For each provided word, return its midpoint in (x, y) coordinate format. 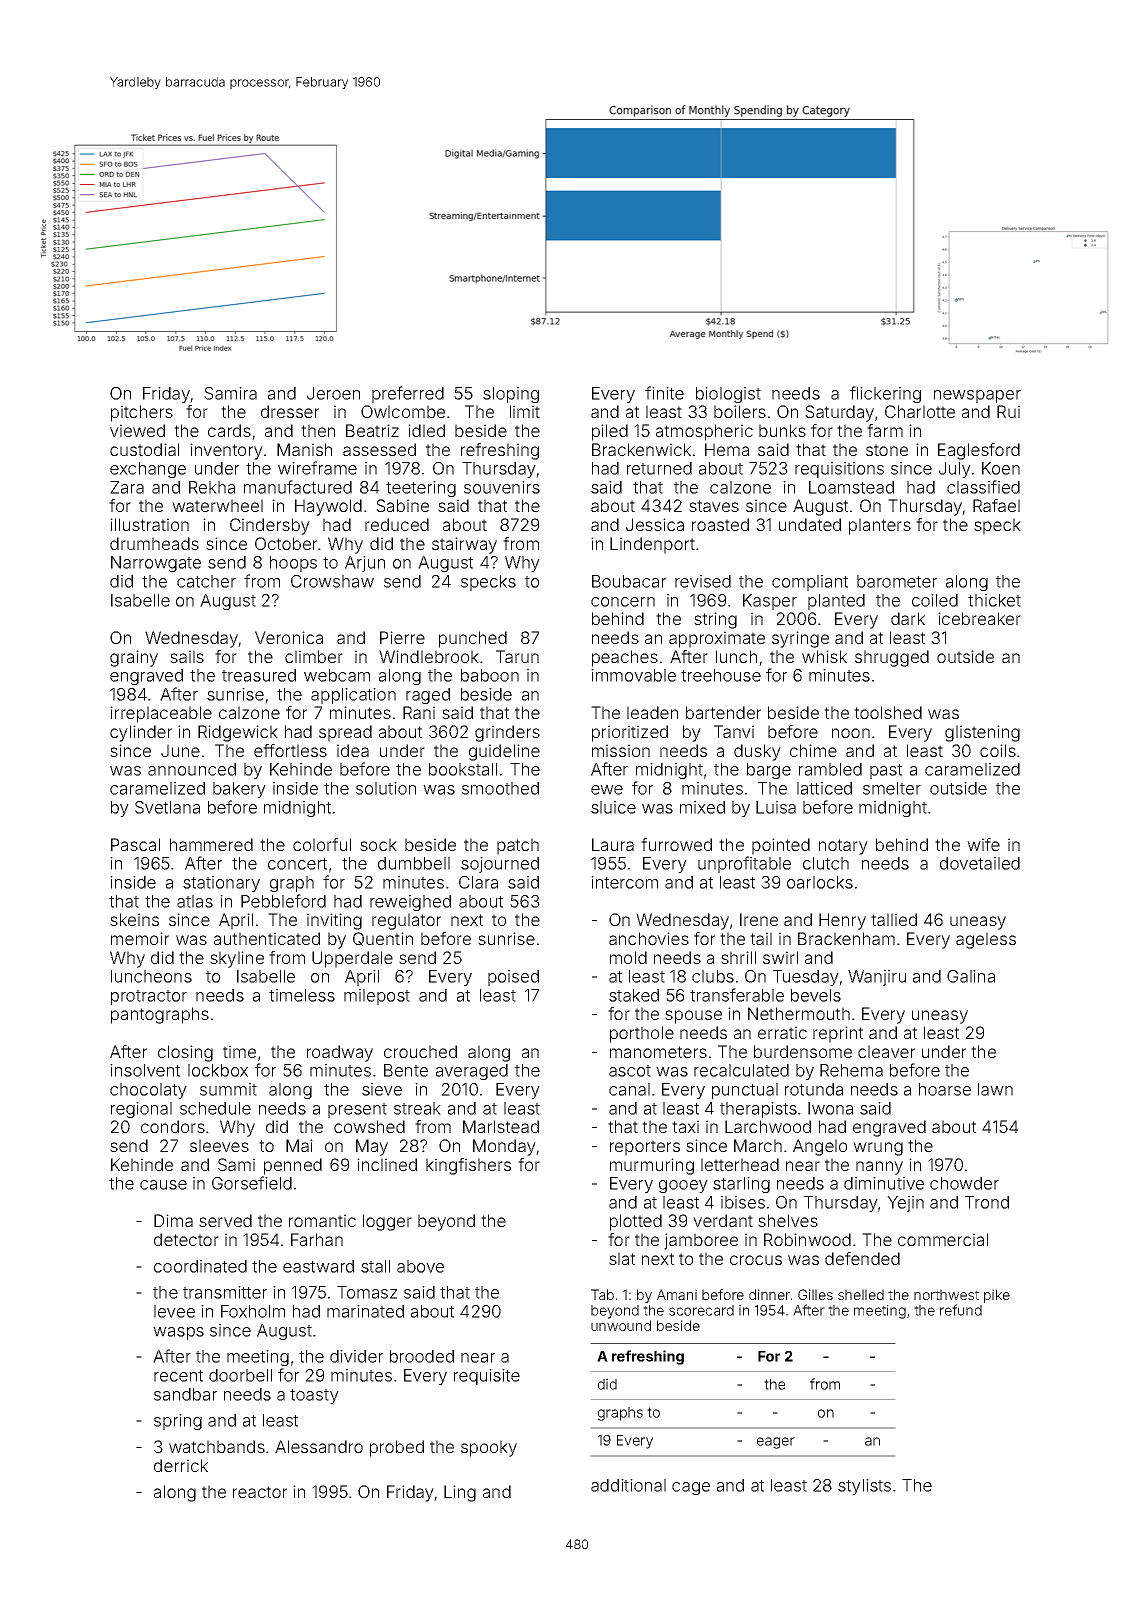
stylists (864, 1487)
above (420, 1266)
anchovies (649, 938)
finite (664, 393)
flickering (885, 394)
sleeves (219, 1145)
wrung (878, 1149)
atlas (195, 901)
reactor (260, 1492)
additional (628, 1485)
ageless (986, 940)
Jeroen (333, 393)
